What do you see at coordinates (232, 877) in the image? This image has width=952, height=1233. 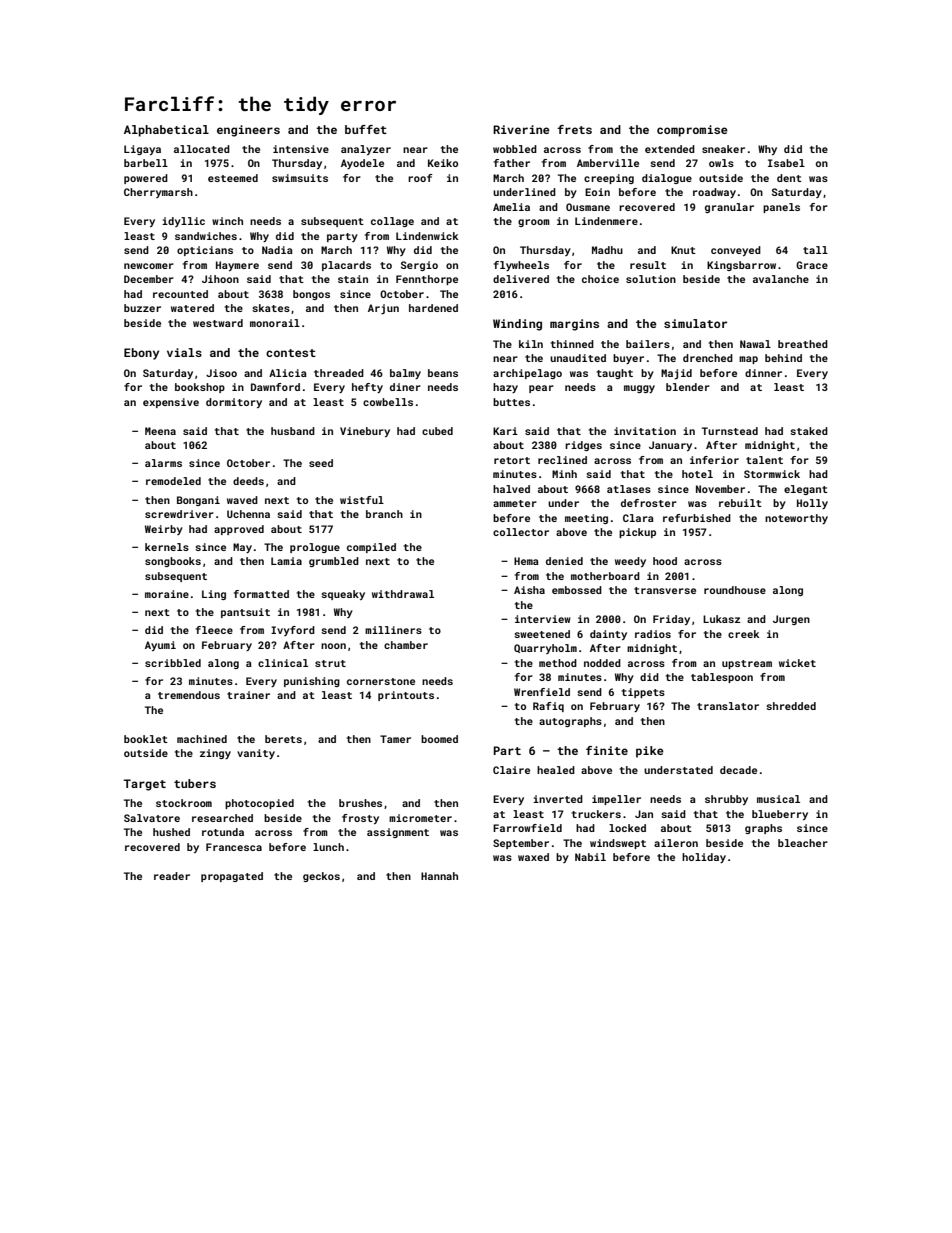 I see `propagated` at bounding box center [232, 877].
